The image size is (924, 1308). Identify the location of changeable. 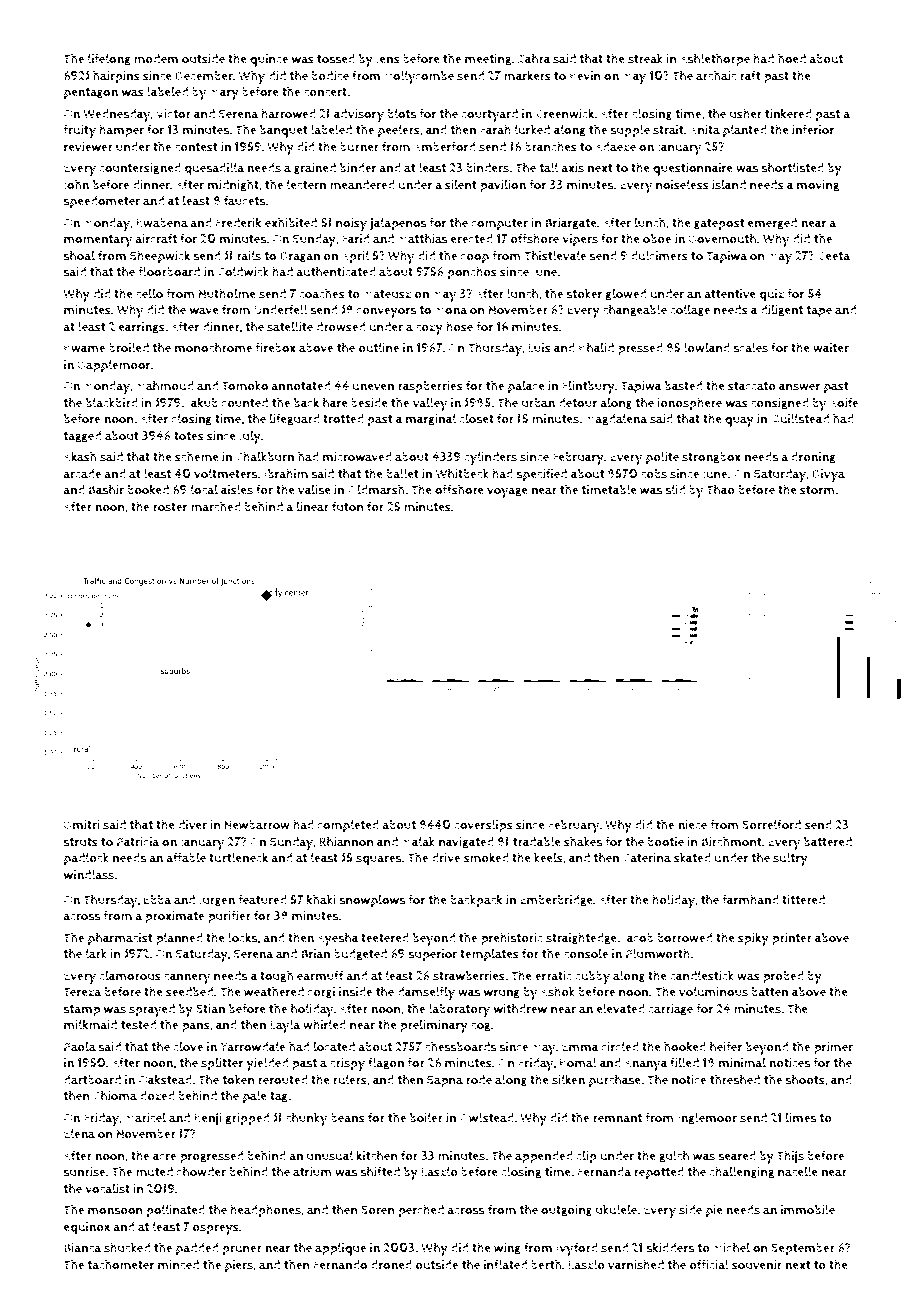
(635, 310).
